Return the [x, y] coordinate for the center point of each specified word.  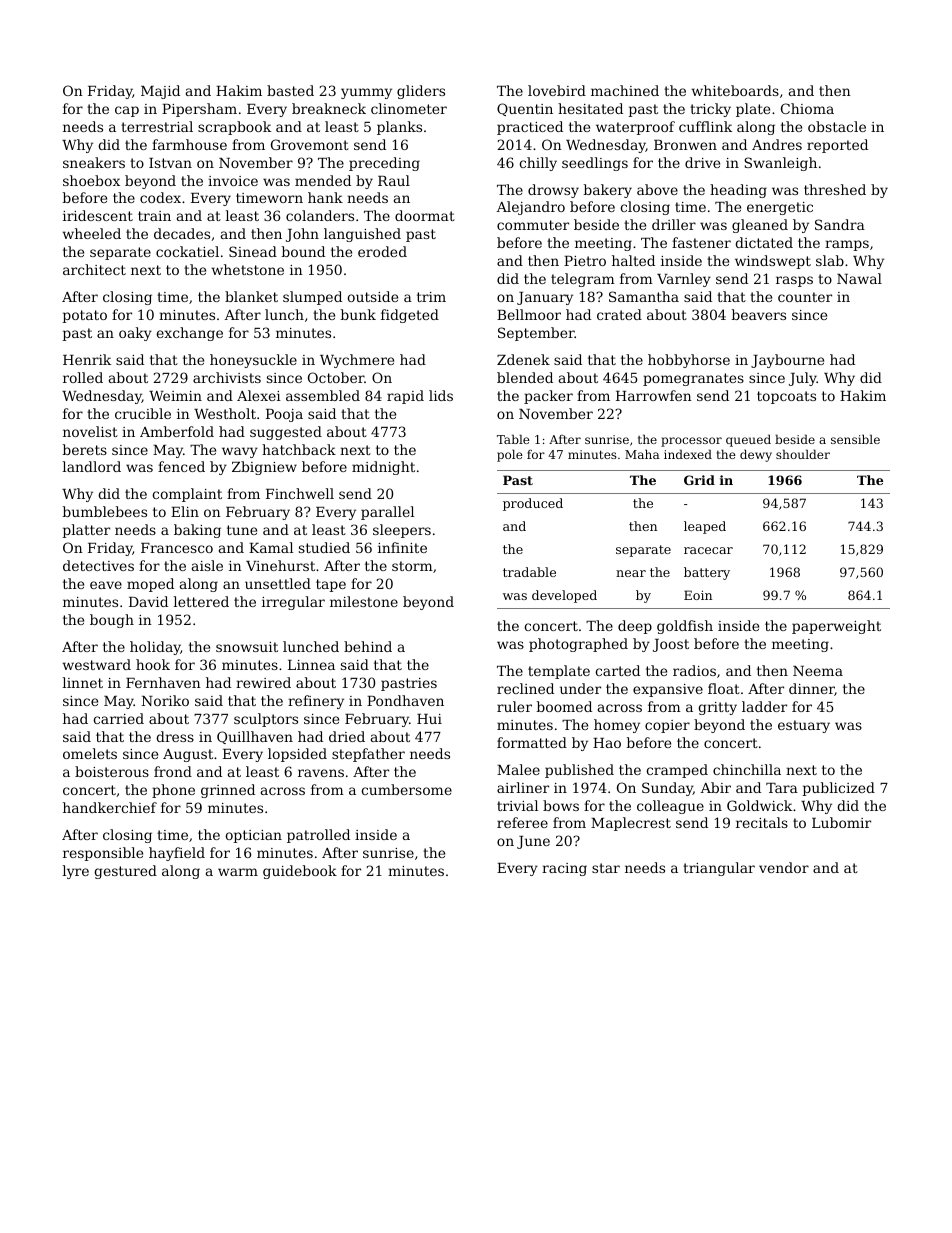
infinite [402, 547]
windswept [773, 262]
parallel [387, 513]
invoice [233, 181]
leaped [705, 527]
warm [238, 872]
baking [197, 531]
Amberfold [177, 431]
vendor [784, 867]
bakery [608, 191]
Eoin [698, 595]
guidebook [300, 872]
